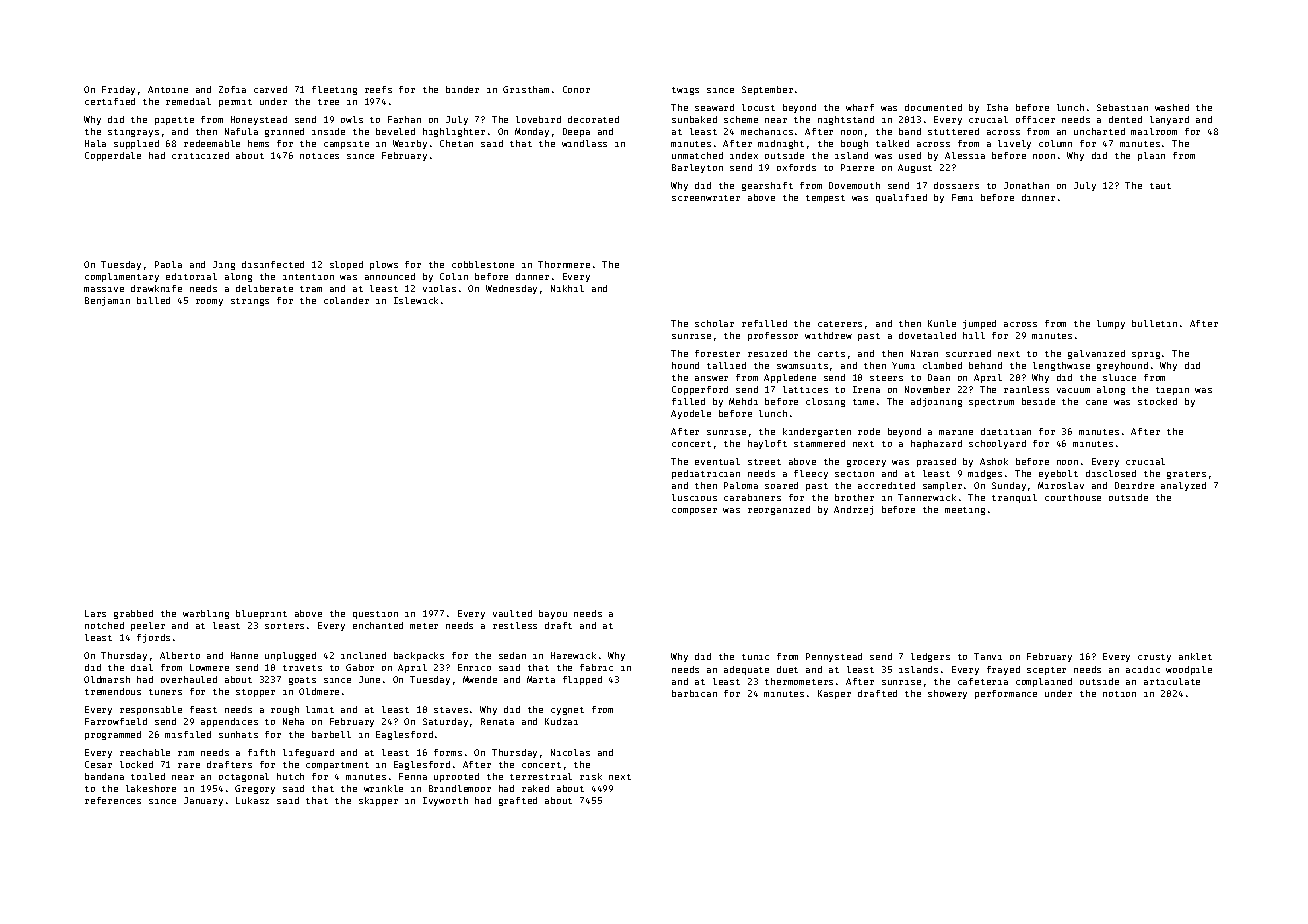 The height and width of the image is (924, 1308). Describe the element at coordinates (518, 801) in the image. I see `grafted` at that location.
